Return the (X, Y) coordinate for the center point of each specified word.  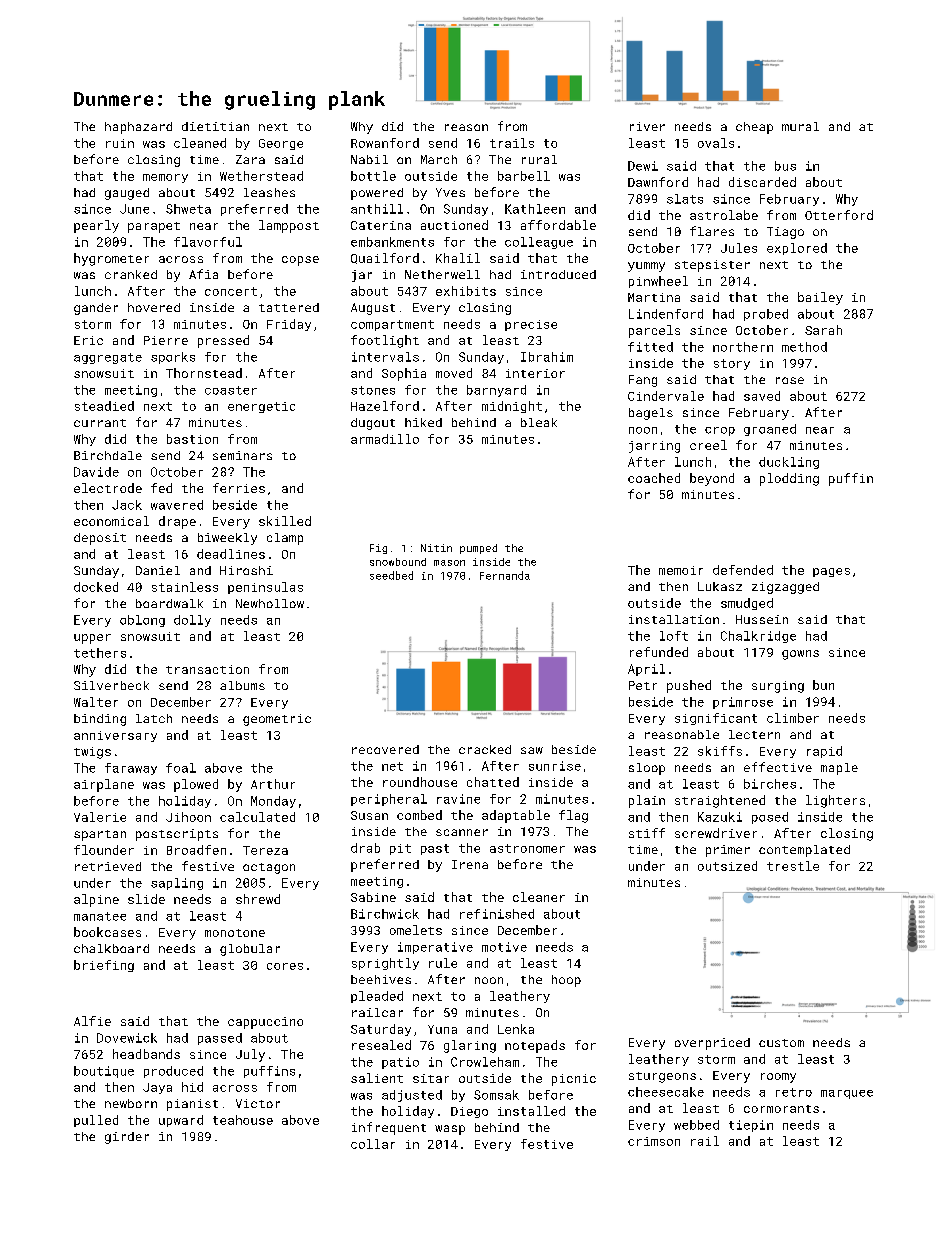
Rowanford (385, 143)
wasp (450, 1130)
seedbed (391, 575)
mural (800, 126)
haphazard (138, 128)
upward (181, 1121)
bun (823, 685)
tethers (100, 653)
